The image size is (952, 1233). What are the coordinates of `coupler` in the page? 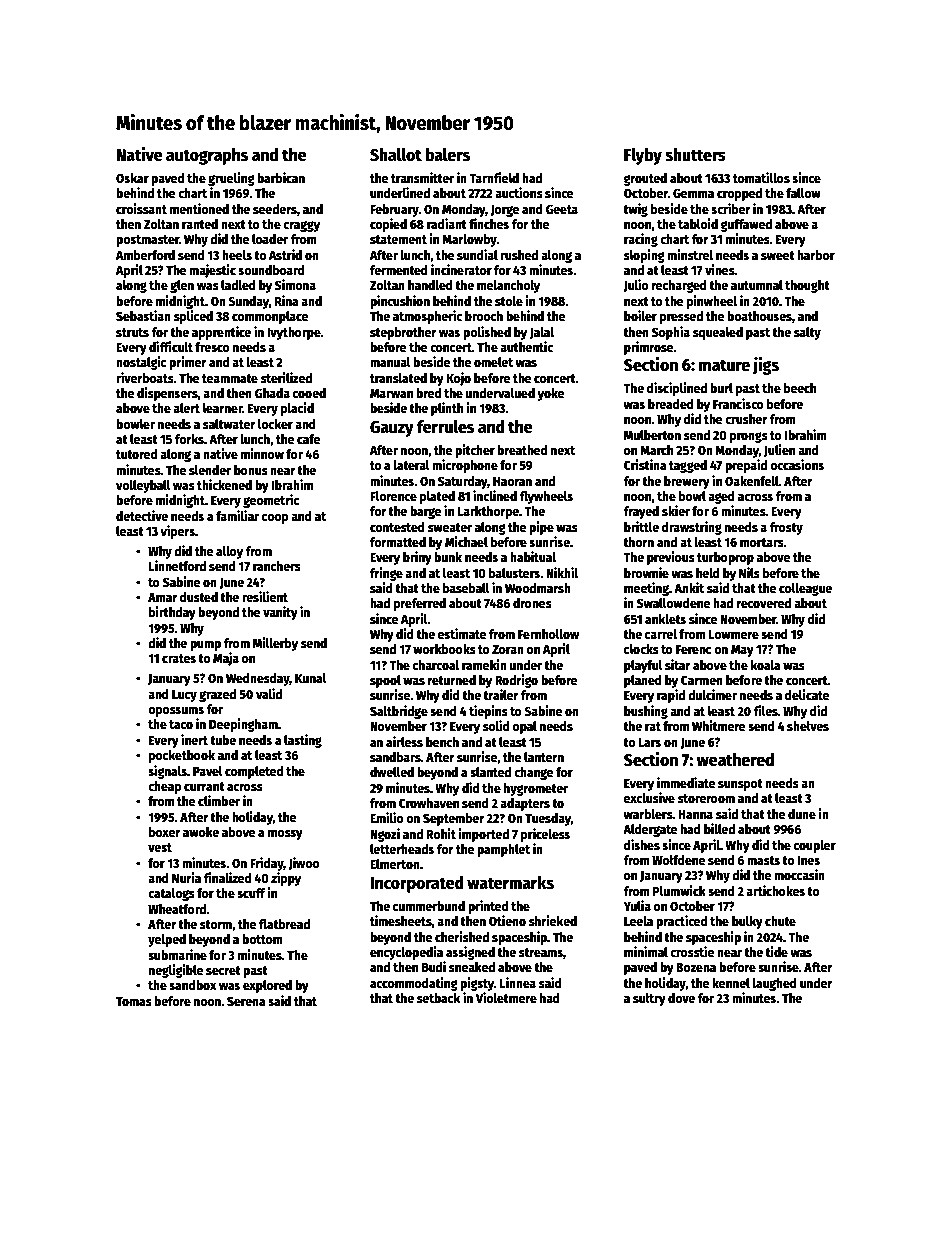 It's located at (815, 846).
